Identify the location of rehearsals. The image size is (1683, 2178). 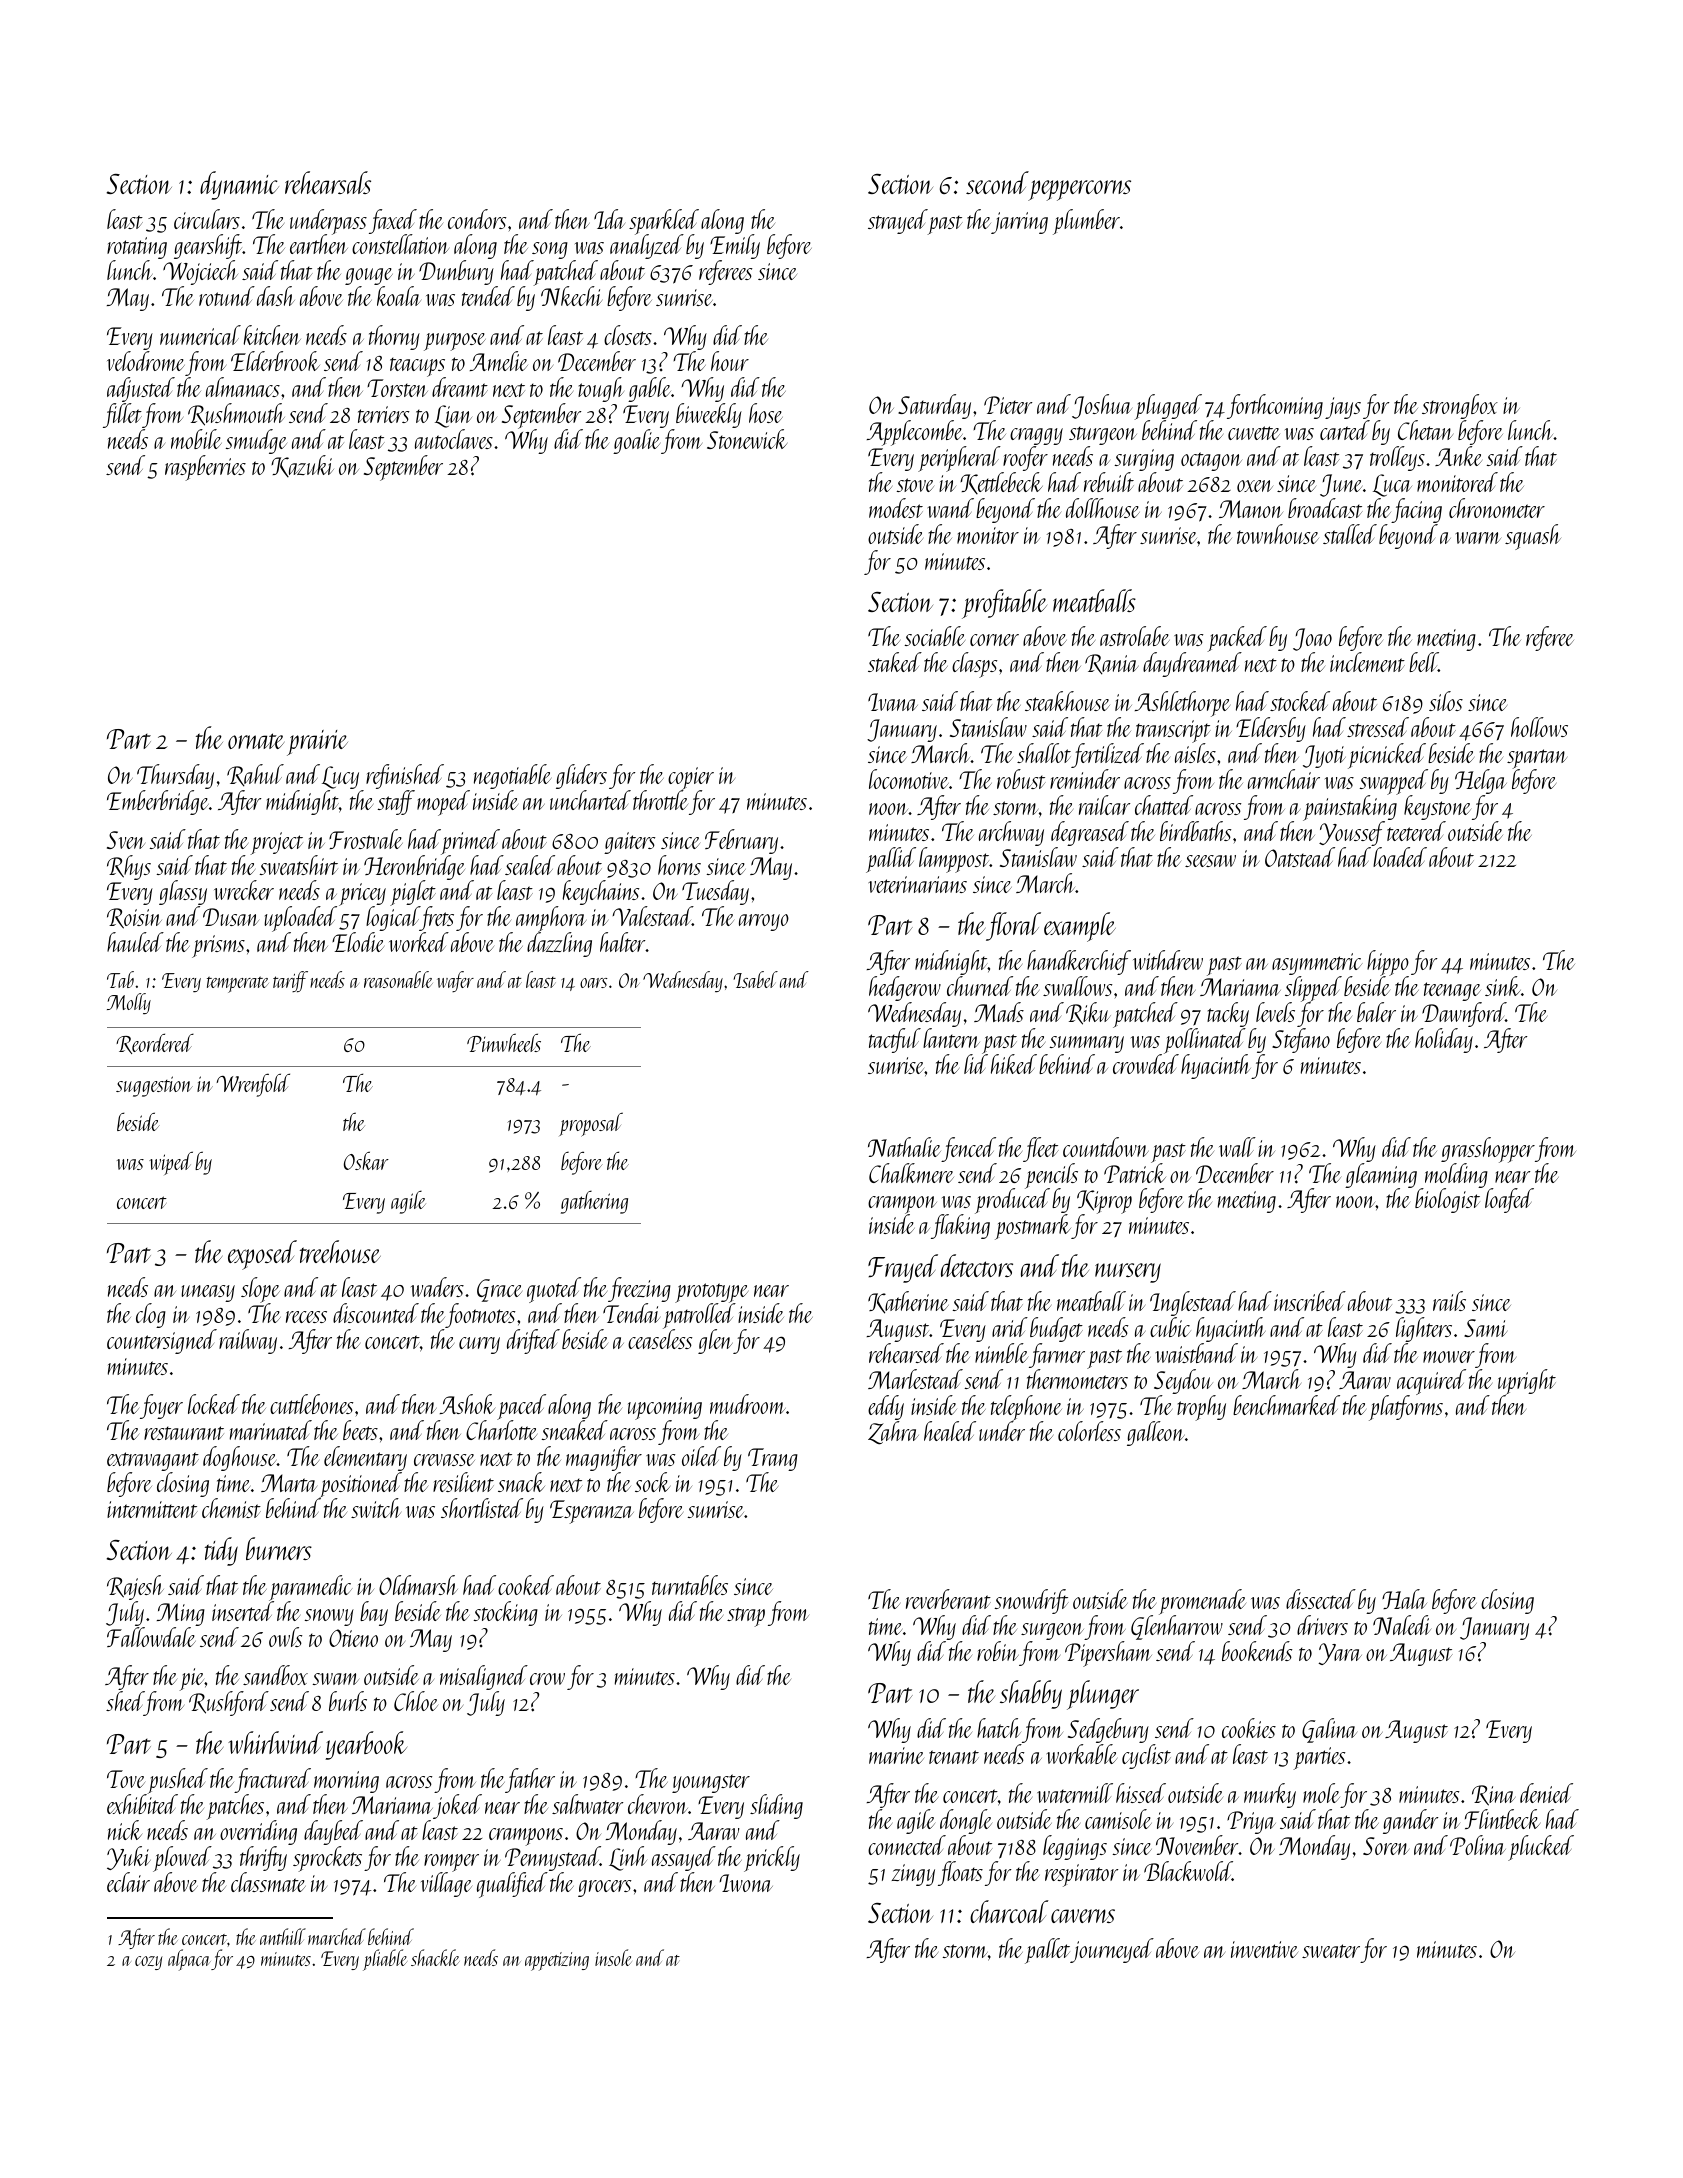
(328, 182).
